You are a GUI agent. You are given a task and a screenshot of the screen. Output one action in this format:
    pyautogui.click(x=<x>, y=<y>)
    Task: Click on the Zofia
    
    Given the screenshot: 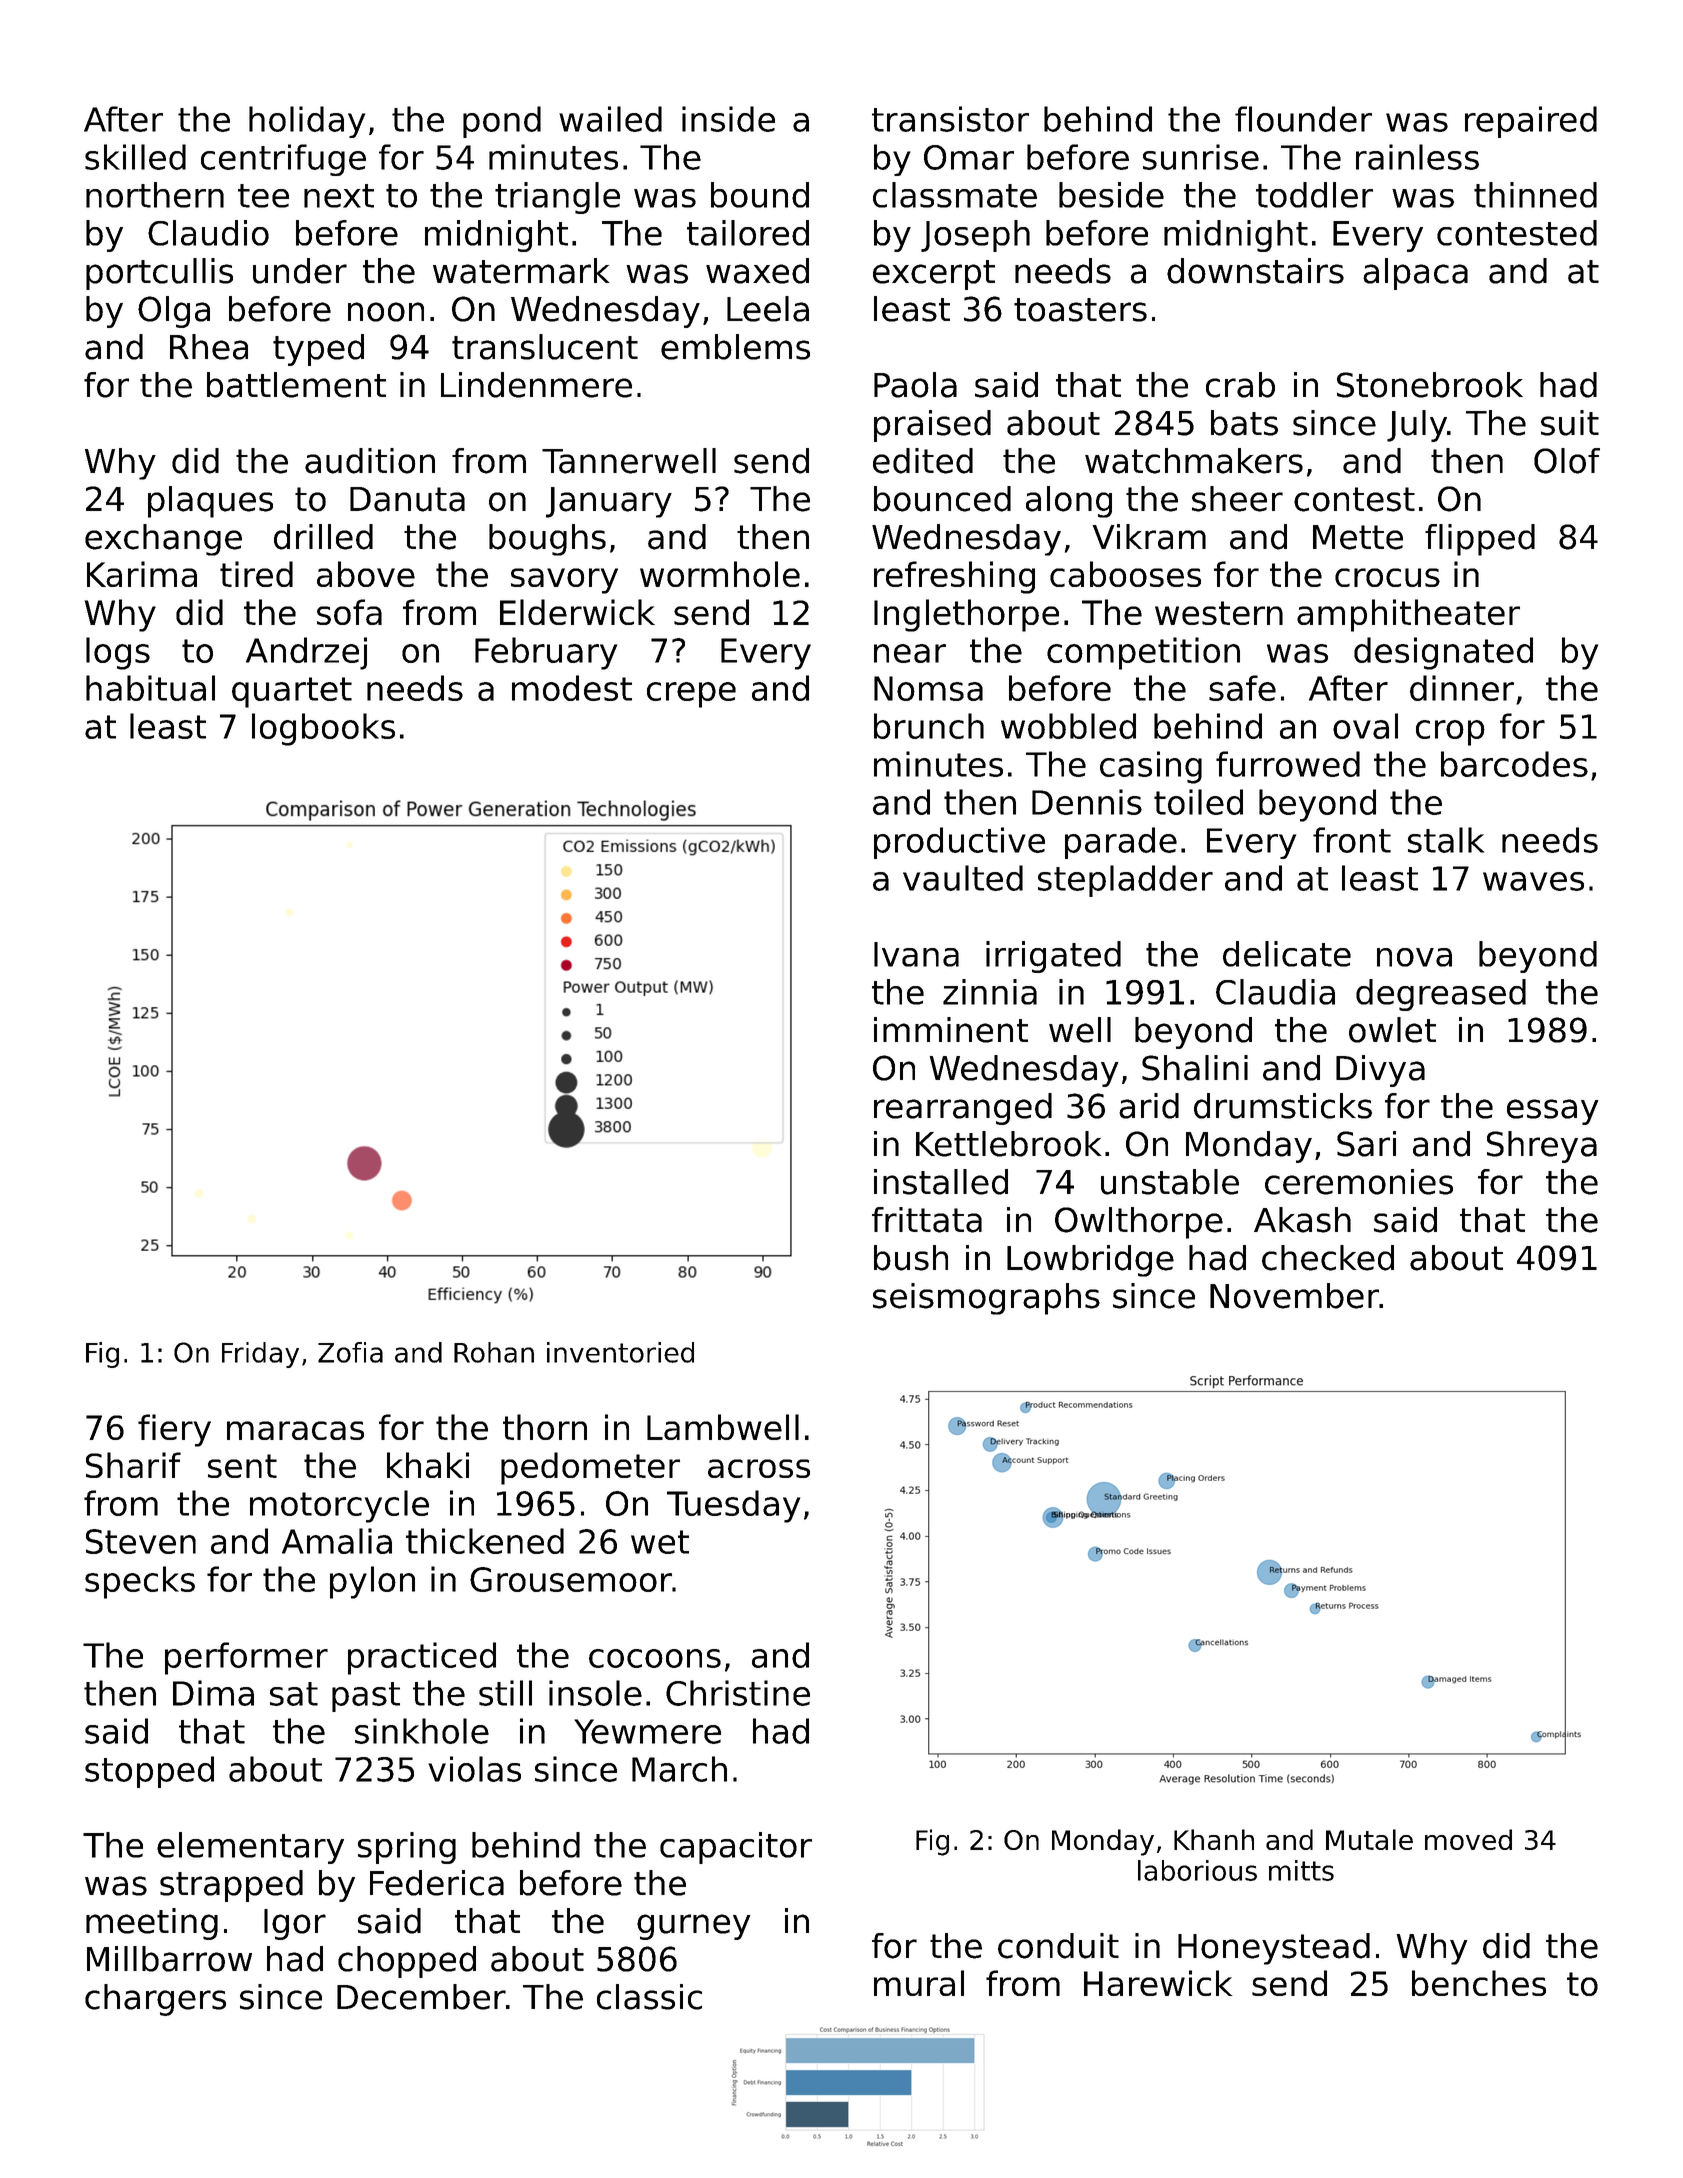 What is the action you would take?
    pyautogui.click(x=350, y=1352)
